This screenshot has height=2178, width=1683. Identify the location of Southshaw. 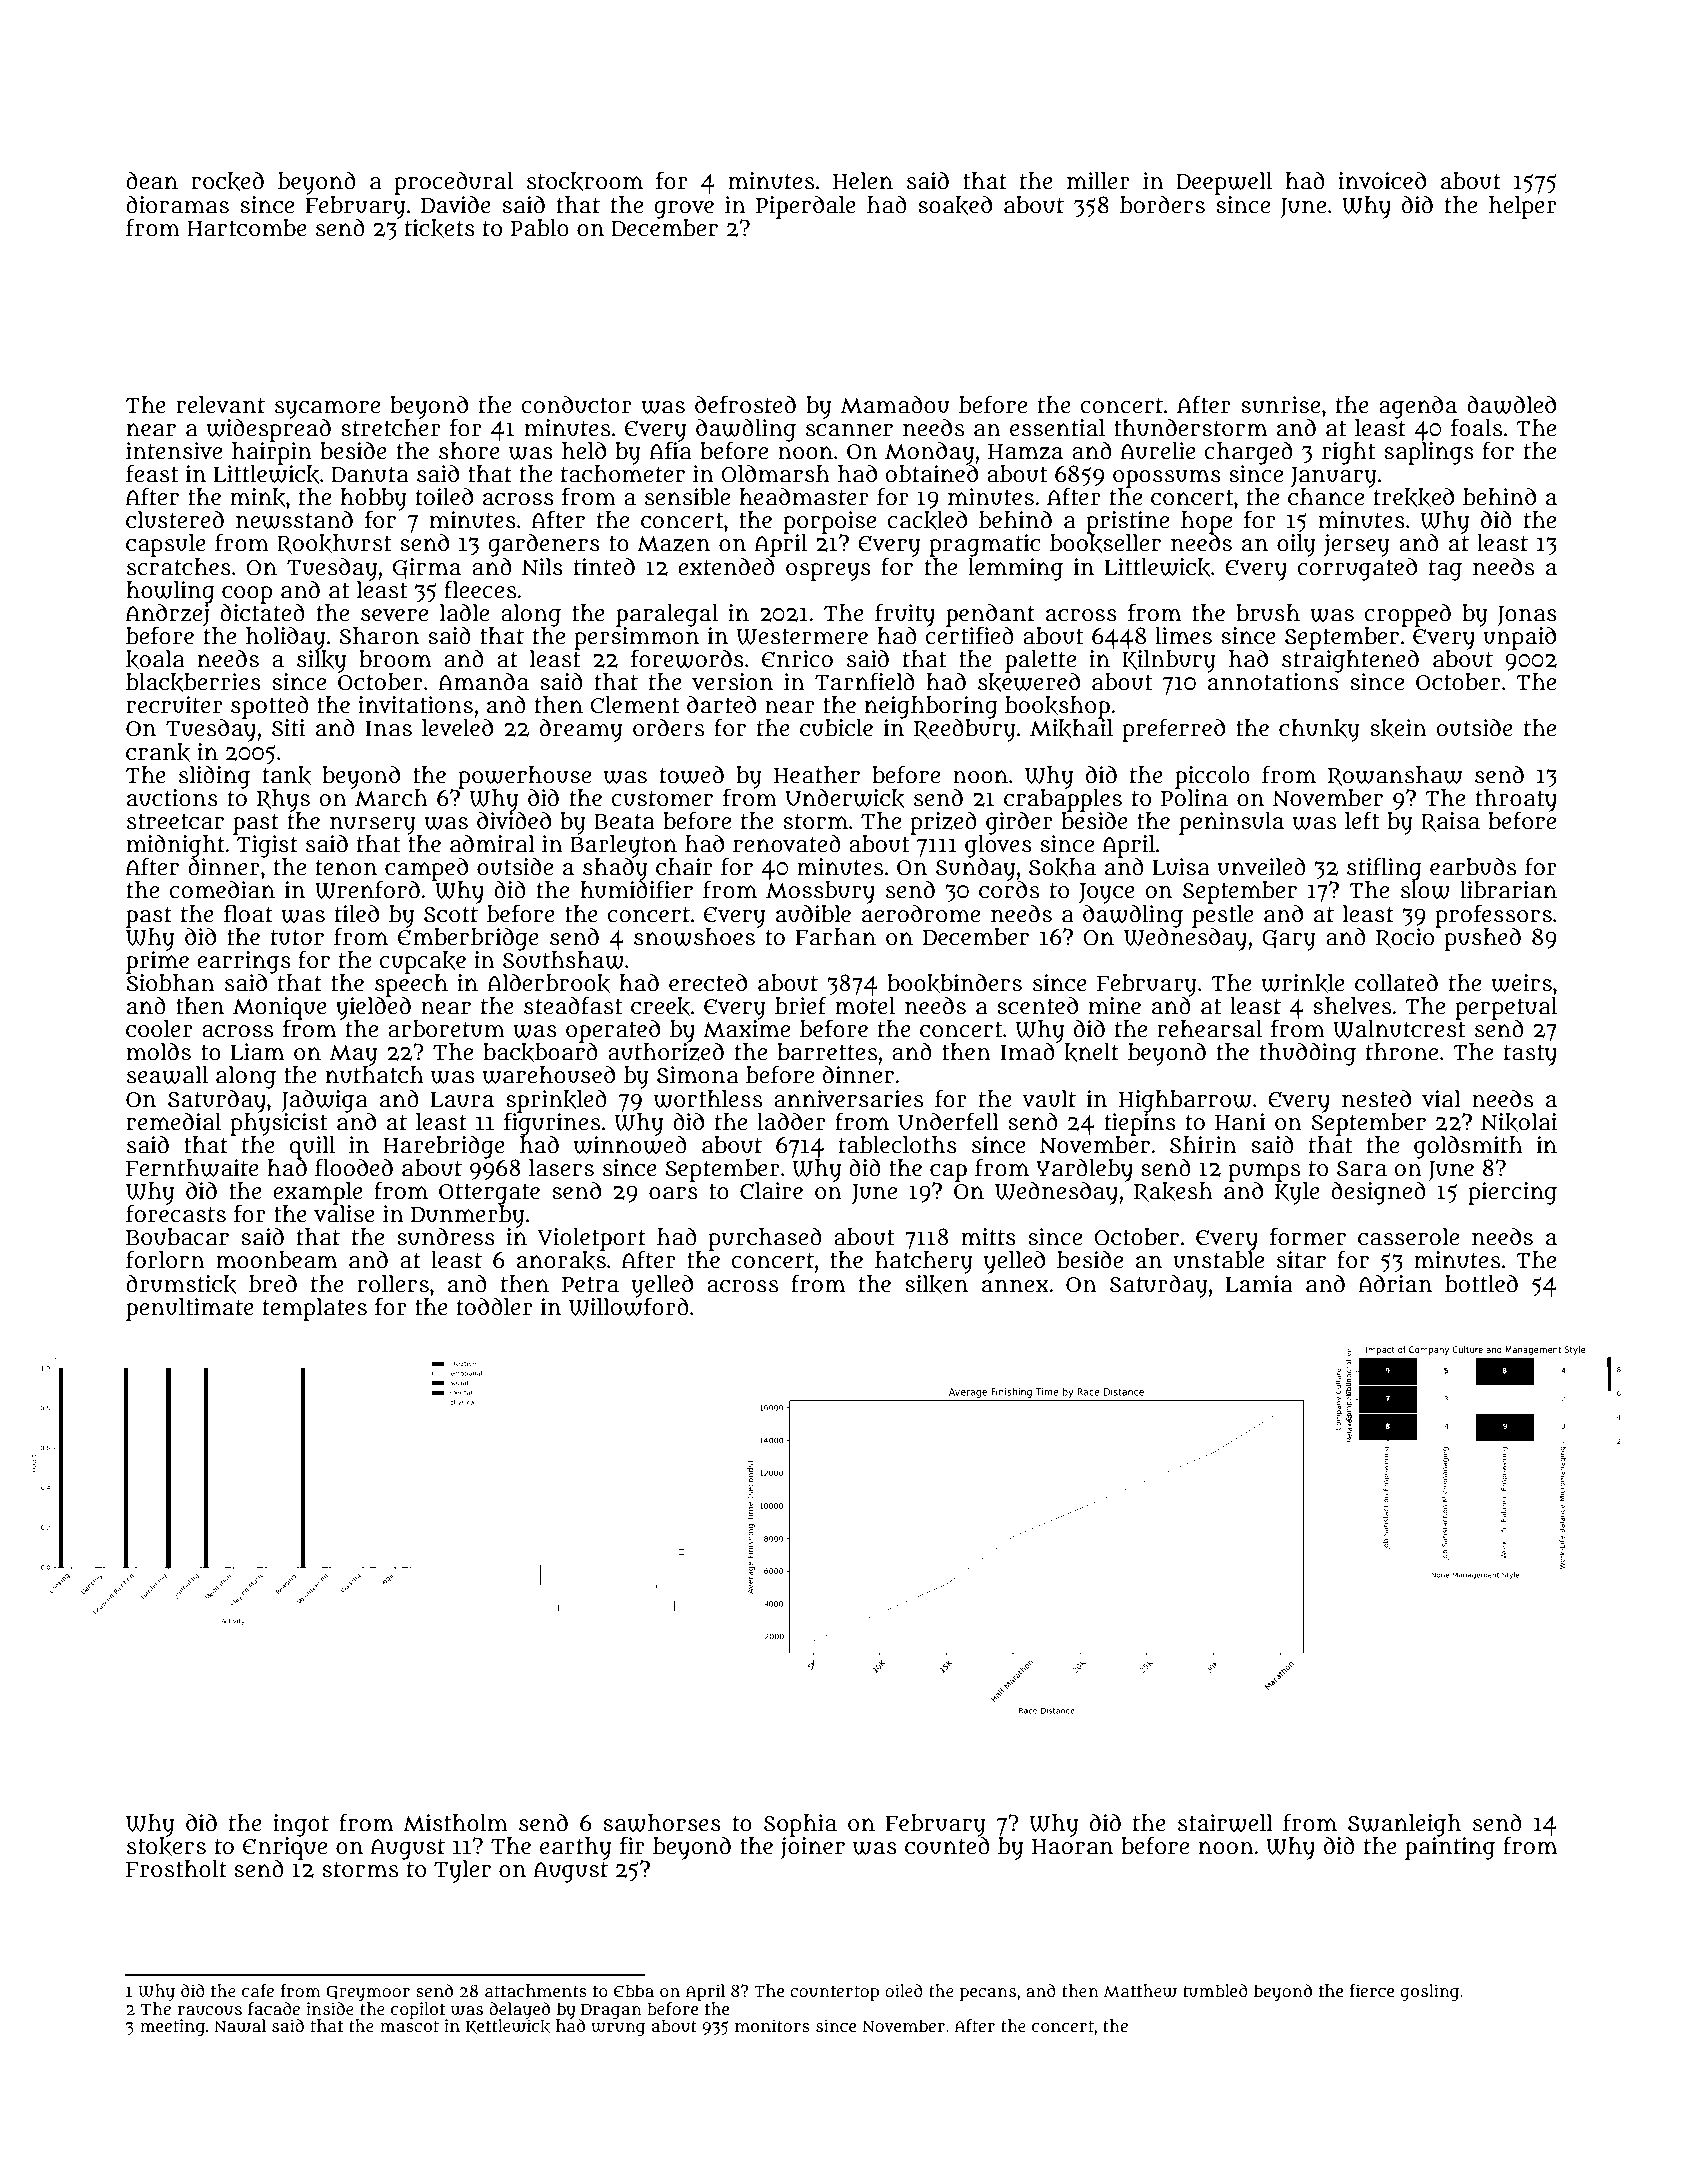
(563, 960).
